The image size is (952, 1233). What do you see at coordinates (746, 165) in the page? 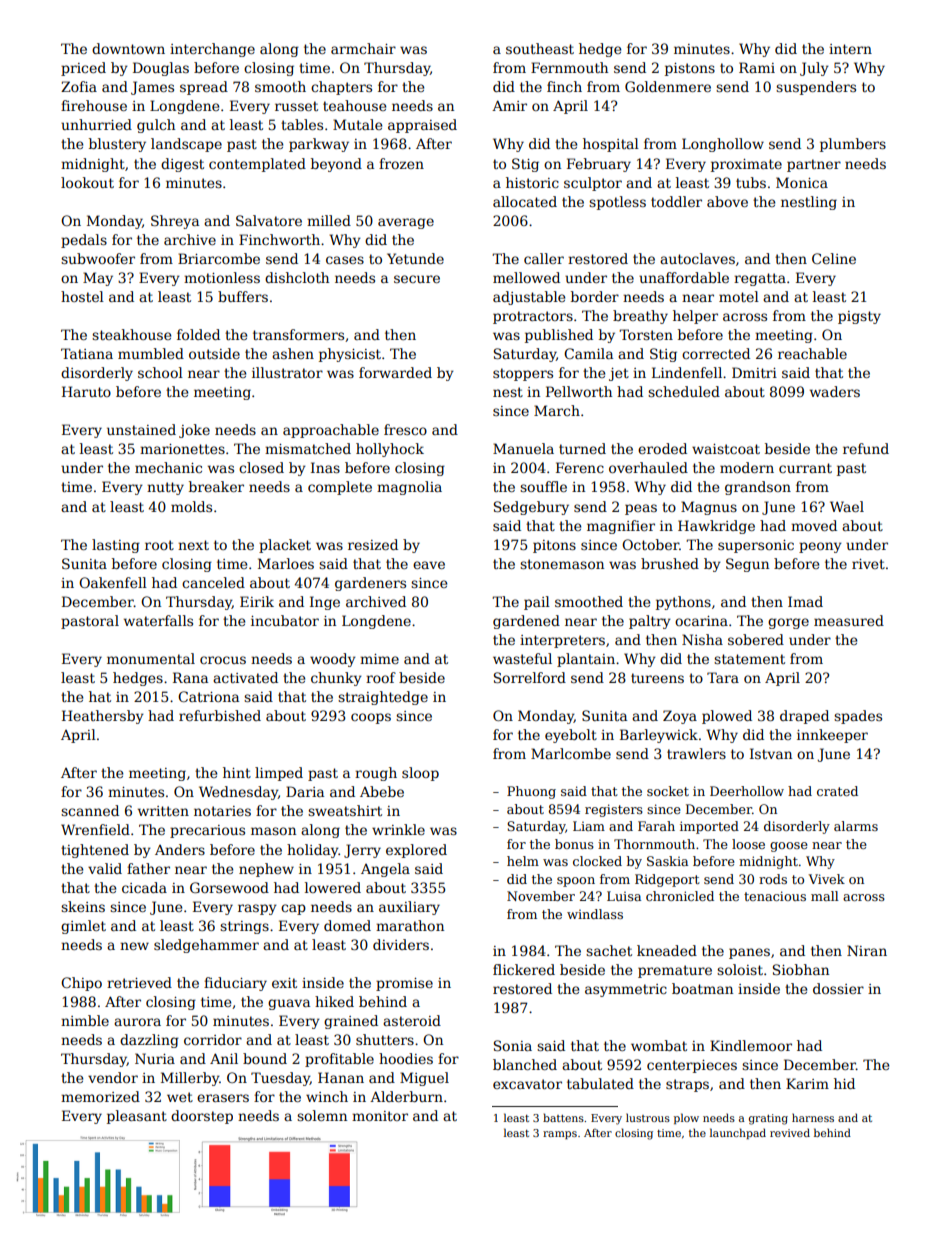
I see `proximate` at bounding box center [746, 165].
